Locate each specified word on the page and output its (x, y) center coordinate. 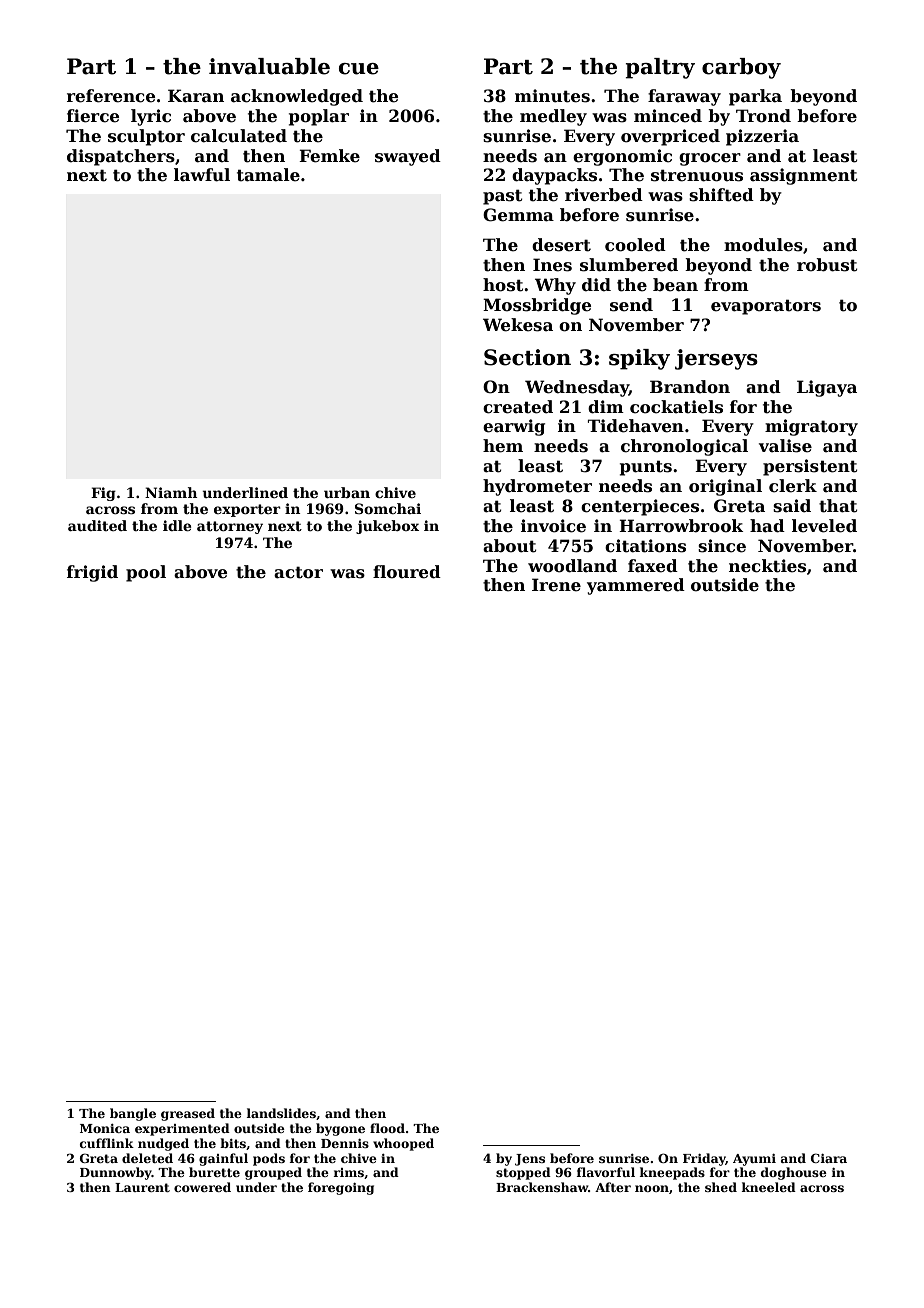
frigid (92, 573)
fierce (93, 116)
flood (387, 1128)
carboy (741, 68)
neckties (767, 566)
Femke (329, 156)
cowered (202, 1187)
